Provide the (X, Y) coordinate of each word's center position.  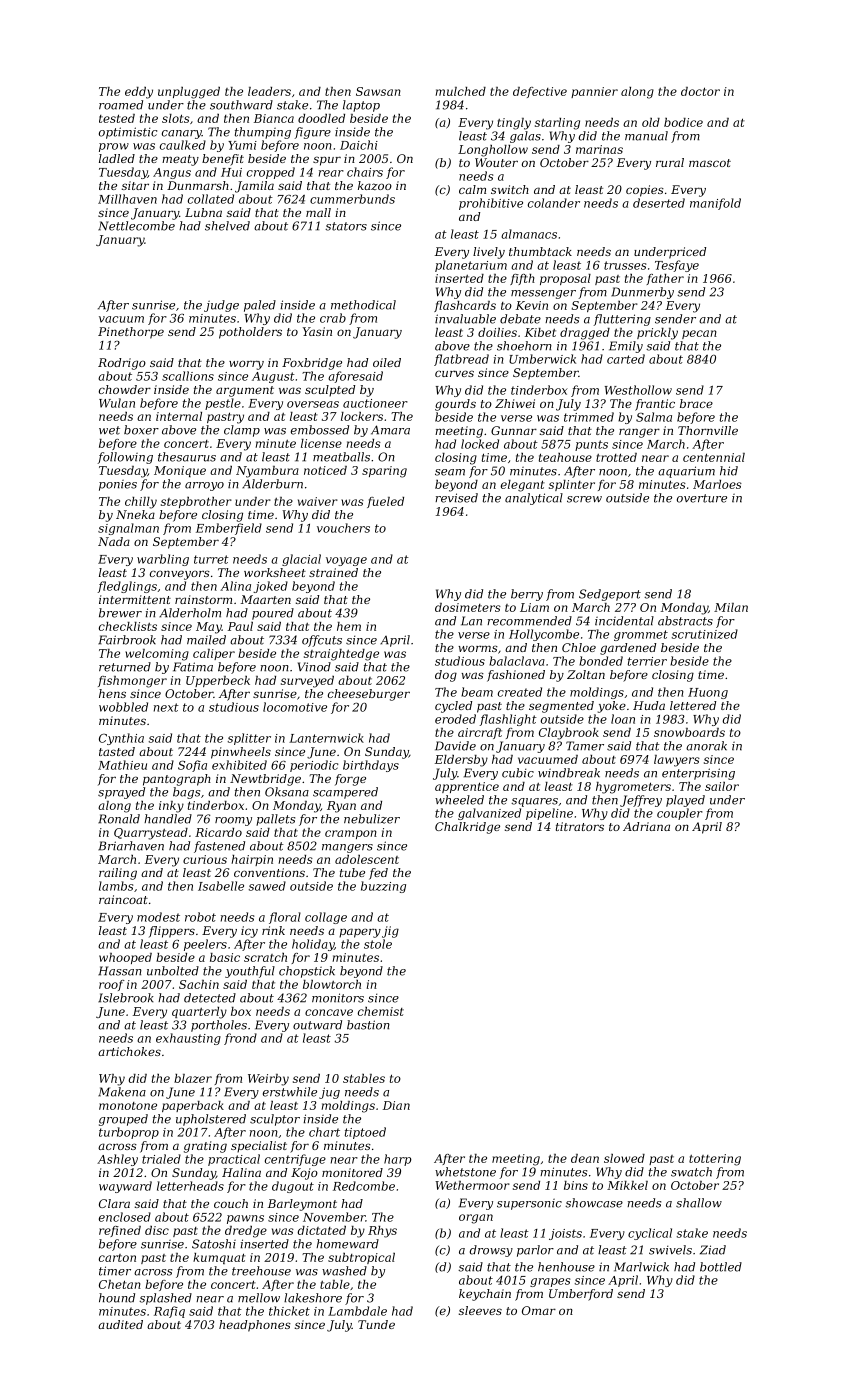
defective (540, 92)
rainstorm (203, 599)
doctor (700, 91)
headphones (255, 1326)
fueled (385, 502)
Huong (708, 693)
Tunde (376, 1324)
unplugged (189, 93)
